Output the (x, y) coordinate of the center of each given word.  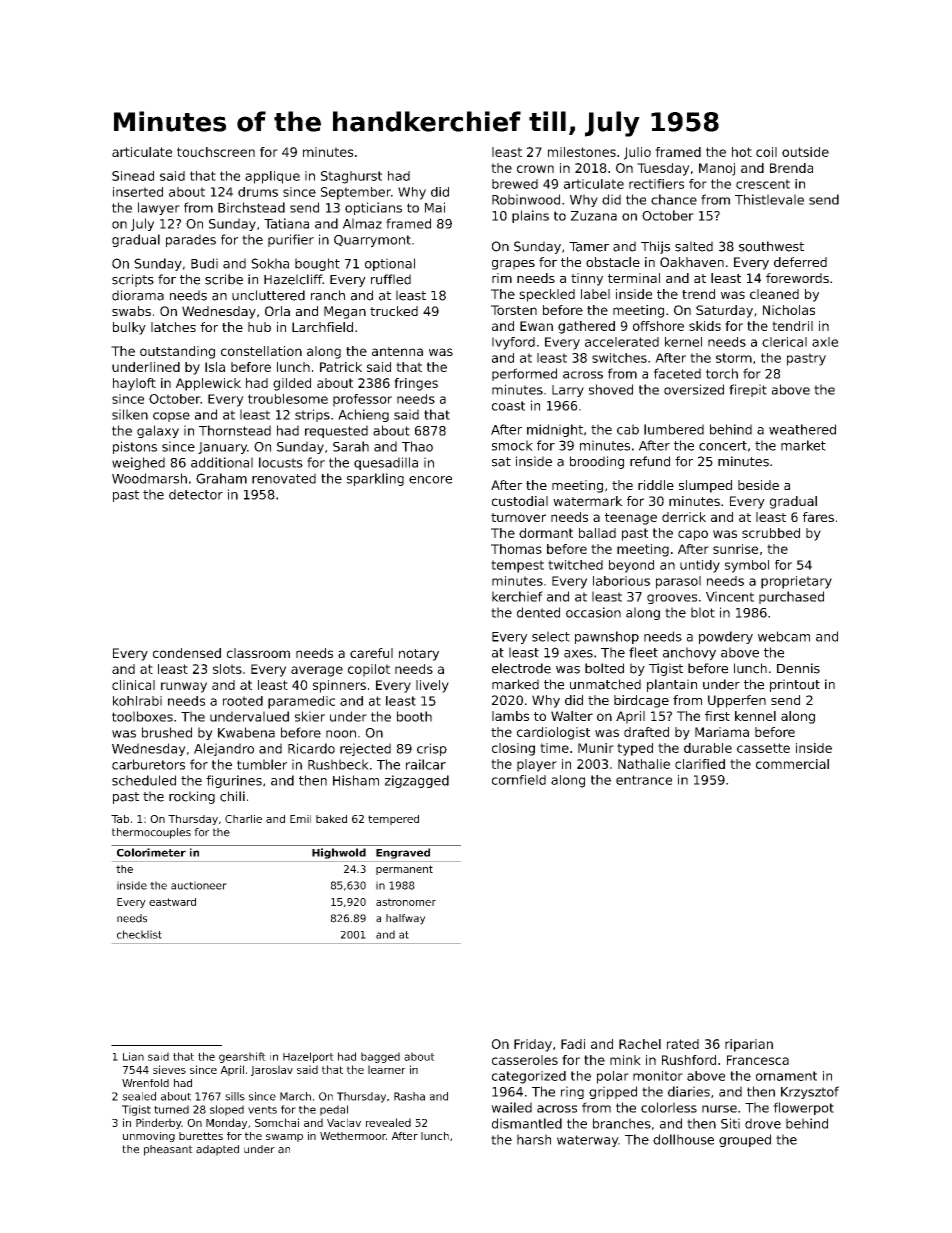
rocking (192, 797)
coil (766, 152)
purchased (791, 597)
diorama (138, 295)
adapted (217, 1150)
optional (390, 264)
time (554, 748)
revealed (388, 1122)
